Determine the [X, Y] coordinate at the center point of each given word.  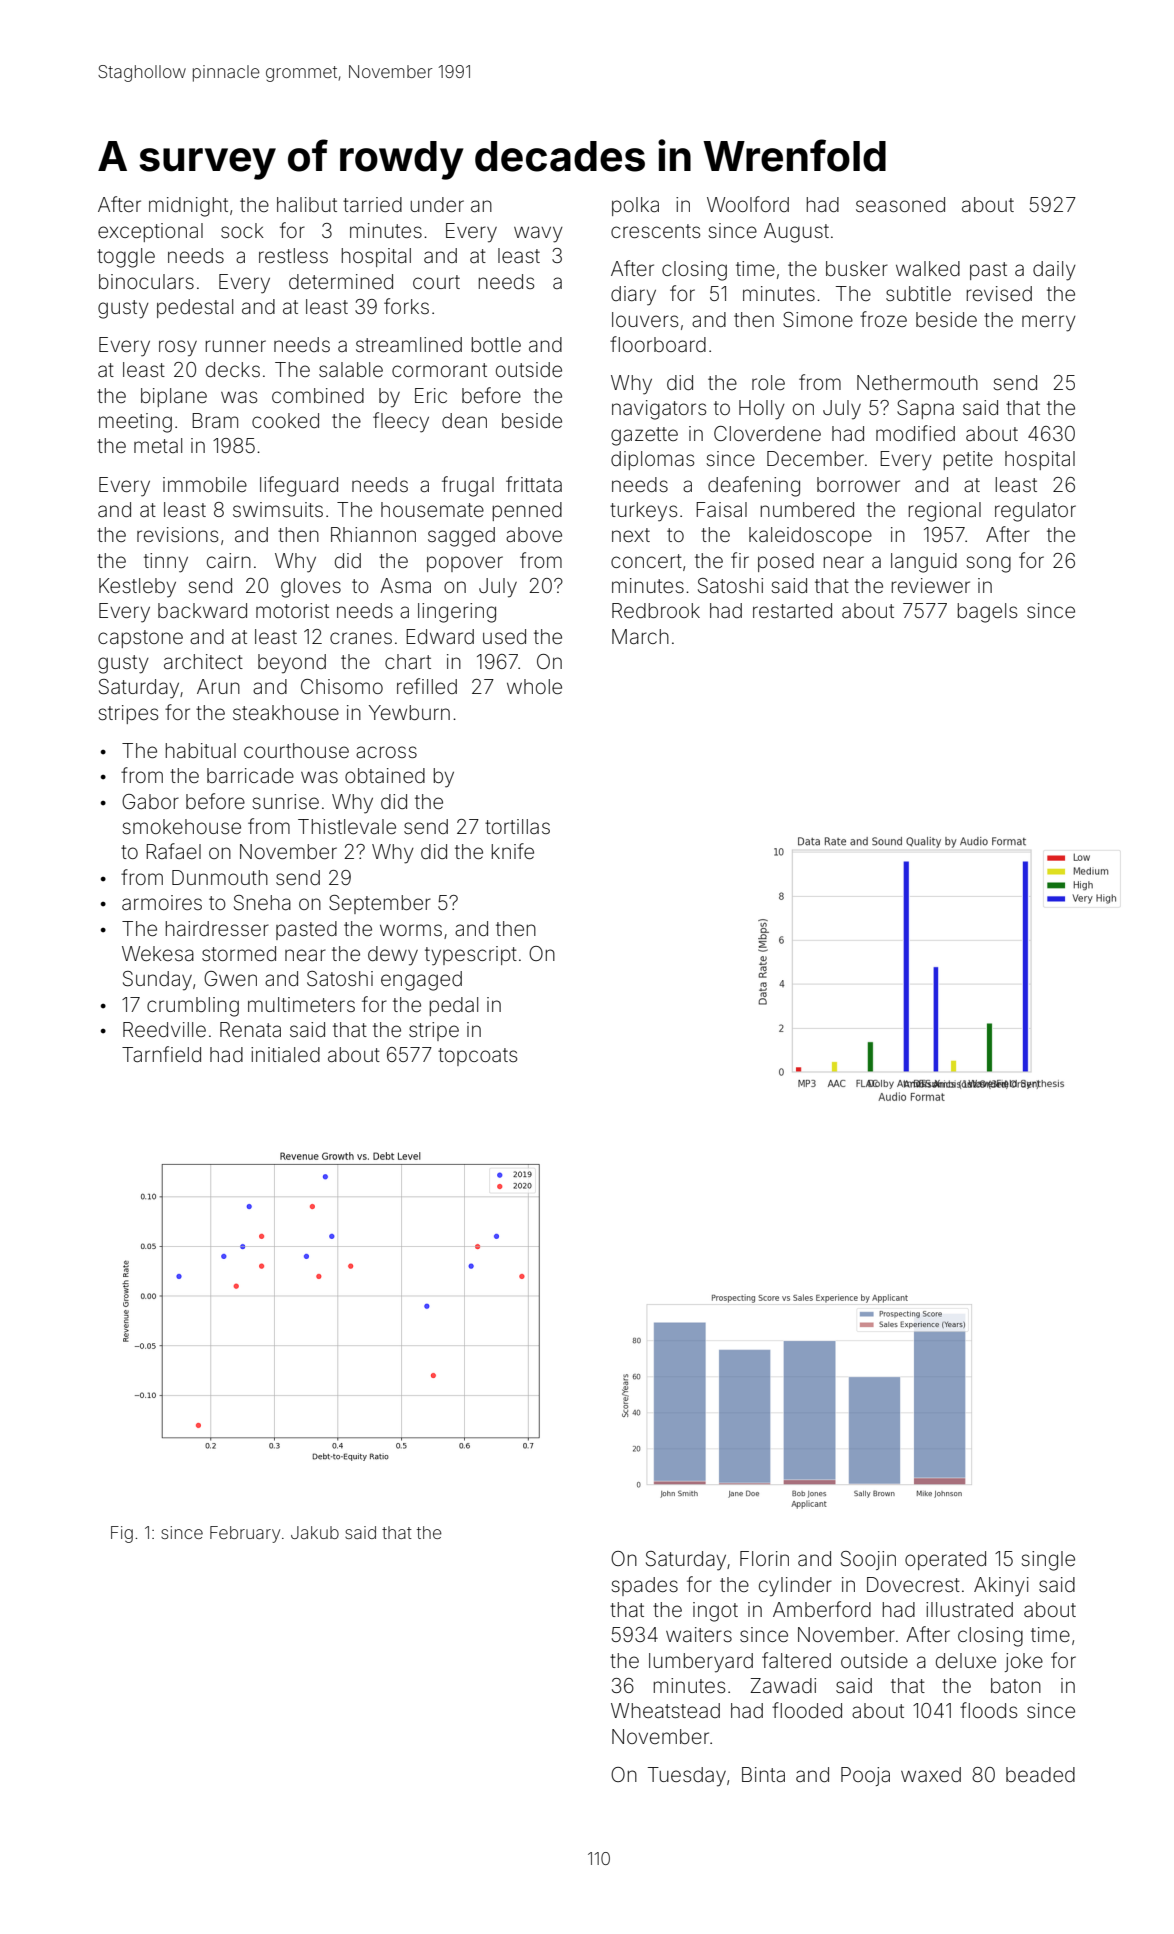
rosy [178, 348]
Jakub [315, 1532]
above [534, 534]
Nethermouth [917, 382]
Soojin [868, 1560]
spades [644, 1586]
